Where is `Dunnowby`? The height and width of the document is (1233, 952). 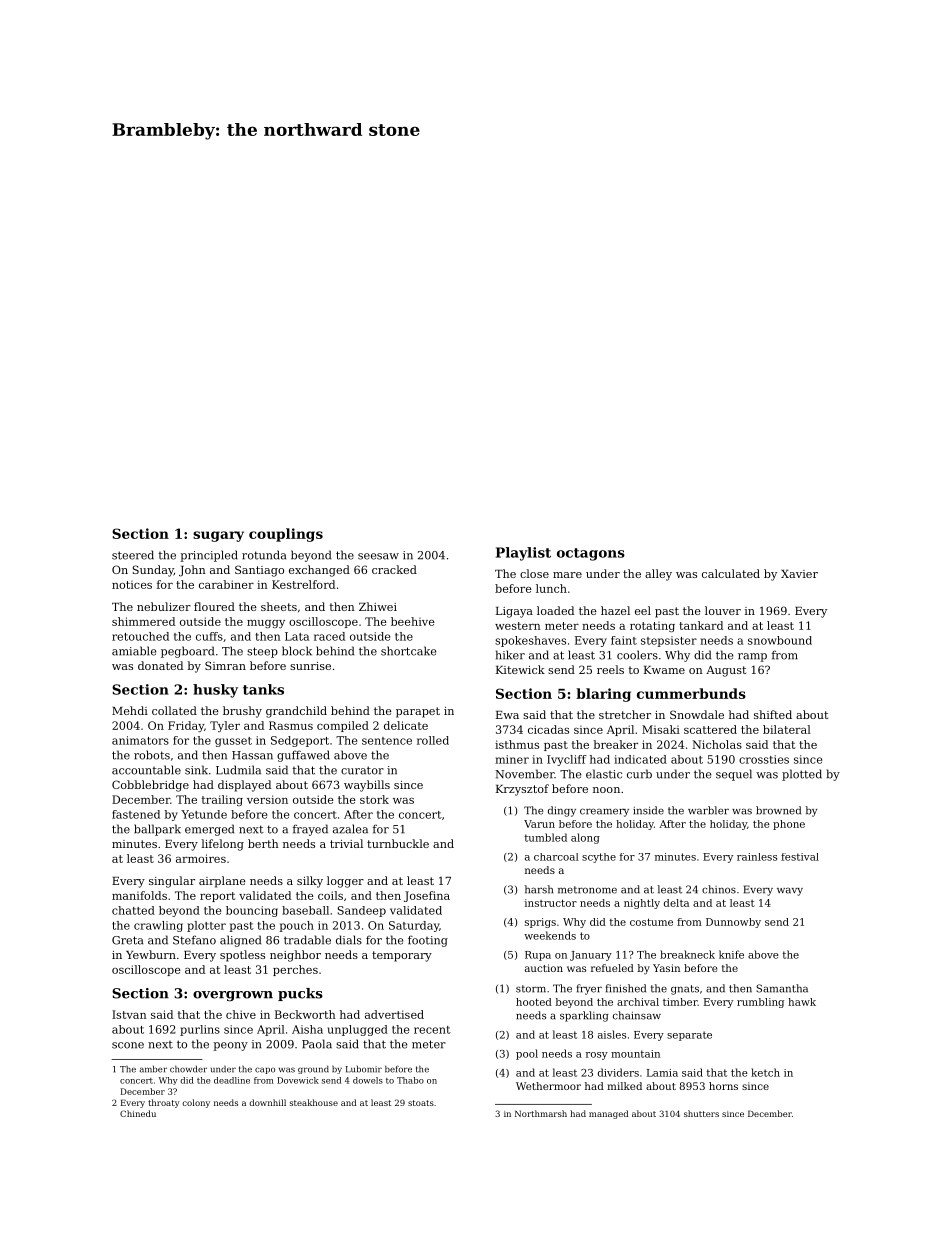
Dunnowby is located at coordinates (733, 923).
